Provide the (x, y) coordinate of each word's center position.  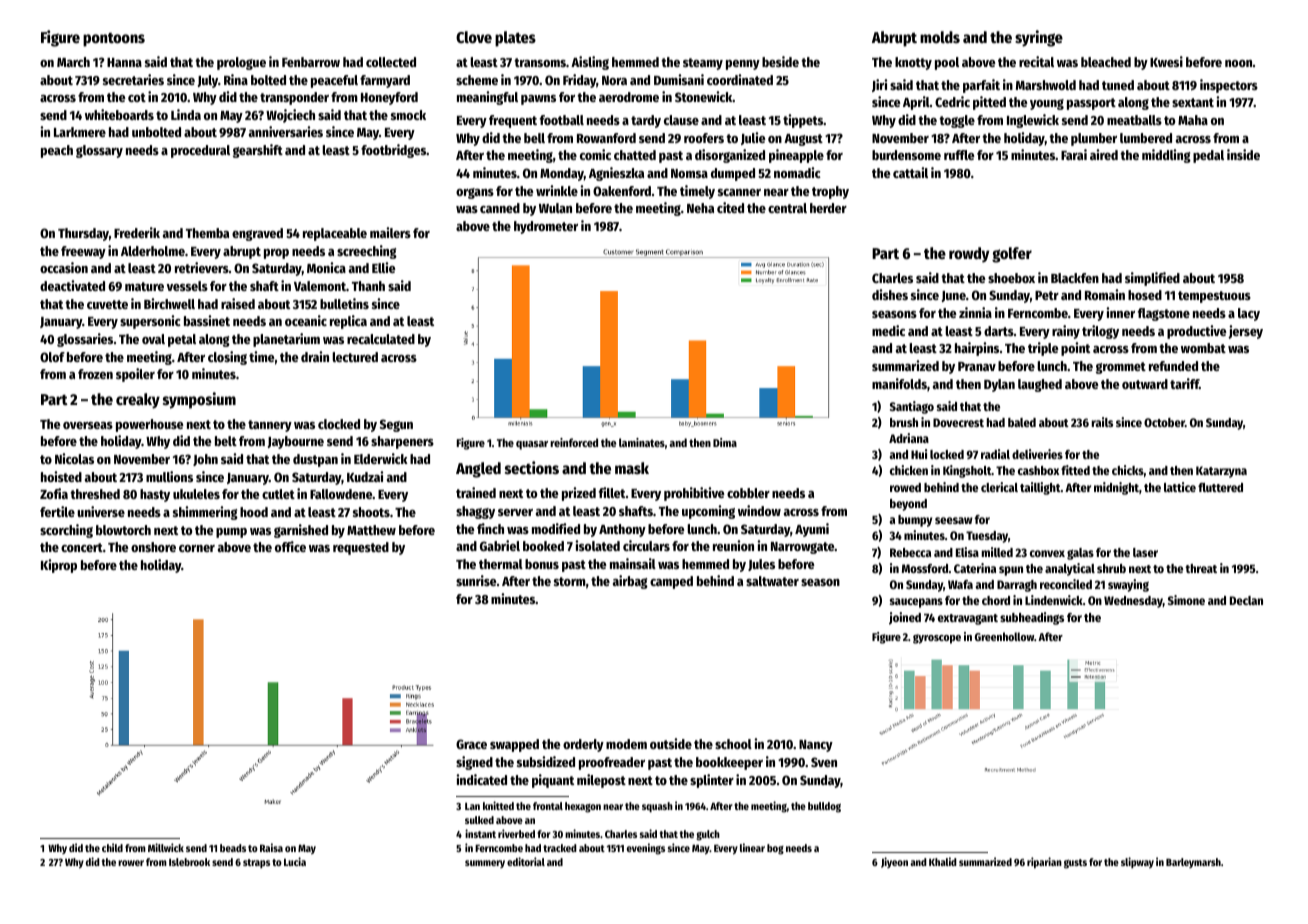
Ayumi (812, 530)
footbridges (393, 151)
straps (256, 863)
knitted (498, 805)
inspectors (1229, 86)
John (205, 460)
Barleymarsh (1193, 863)
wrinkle (557, 190)
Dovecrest (958, 422)
